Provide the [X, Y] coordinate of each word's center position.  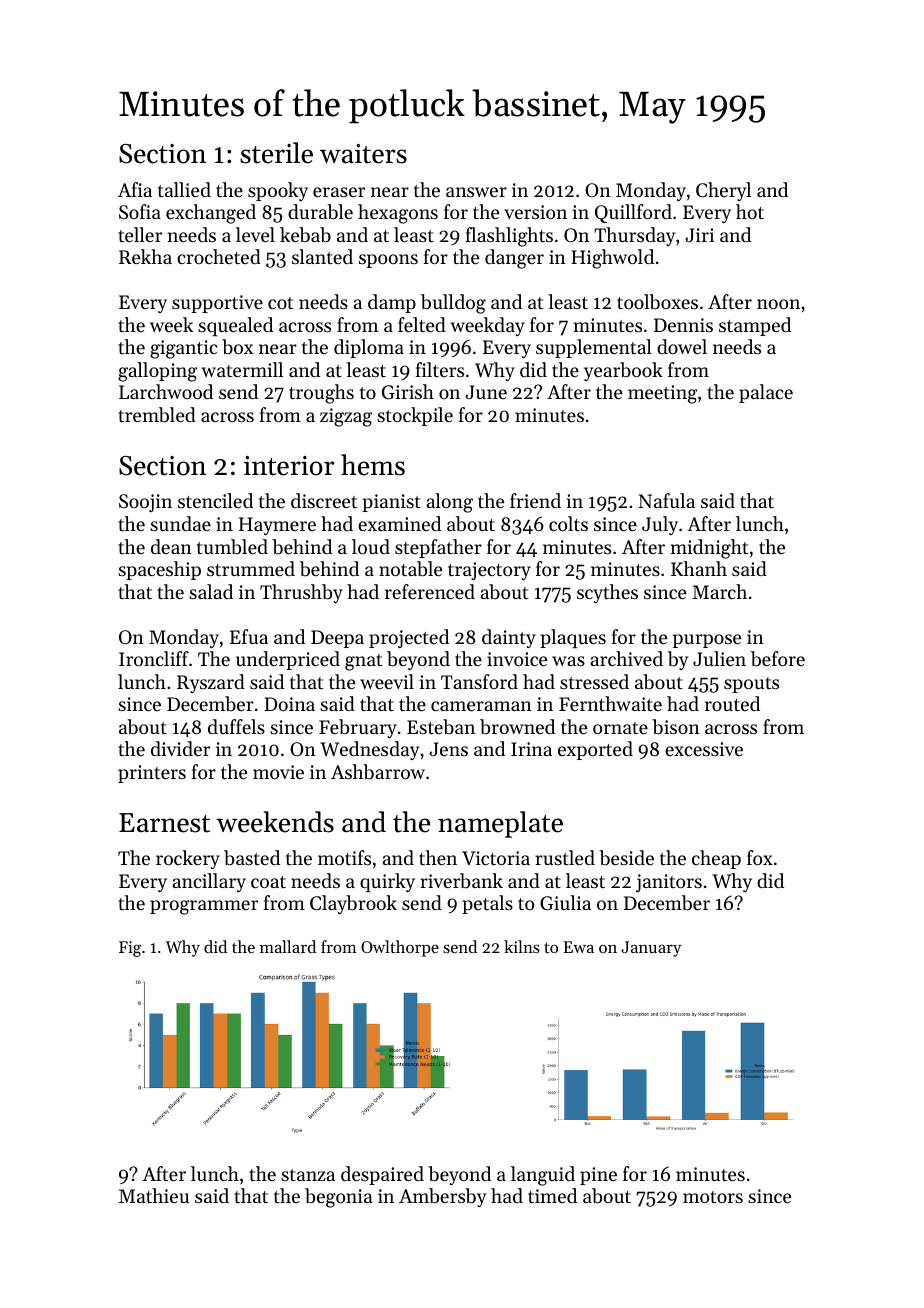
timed [552, 1195]
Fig [130, 949]
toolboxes [657, 302]
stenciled [215, 500]
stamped [755, 326]
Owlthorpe [400, 948]
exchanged [211, 214]
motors [713, 1197]
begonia [339, 1198]
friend [535, 500]
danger [514, 259]
